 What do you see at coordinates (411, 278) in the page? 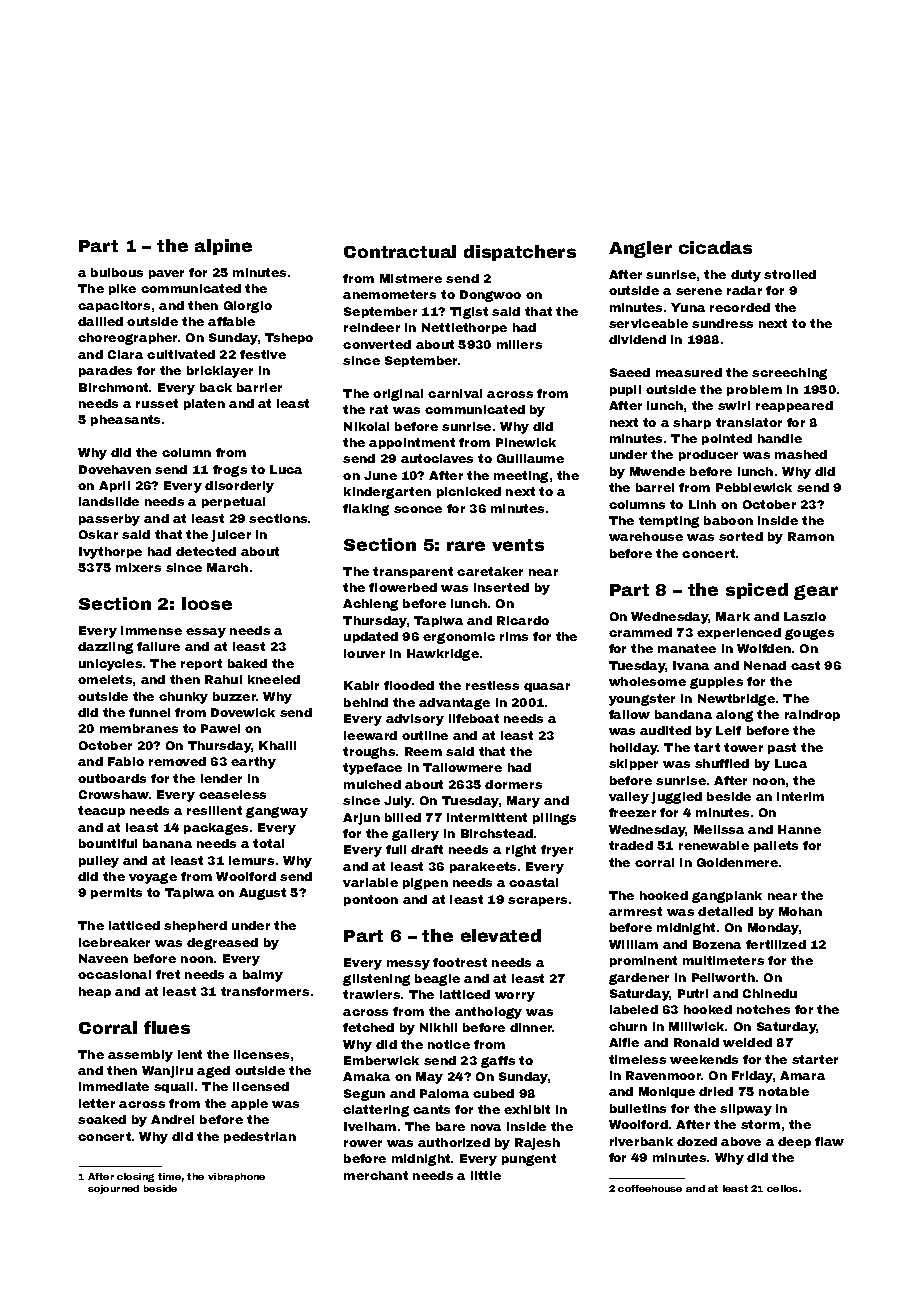
I see `Mistmere` at bounding box center [411, 278].
